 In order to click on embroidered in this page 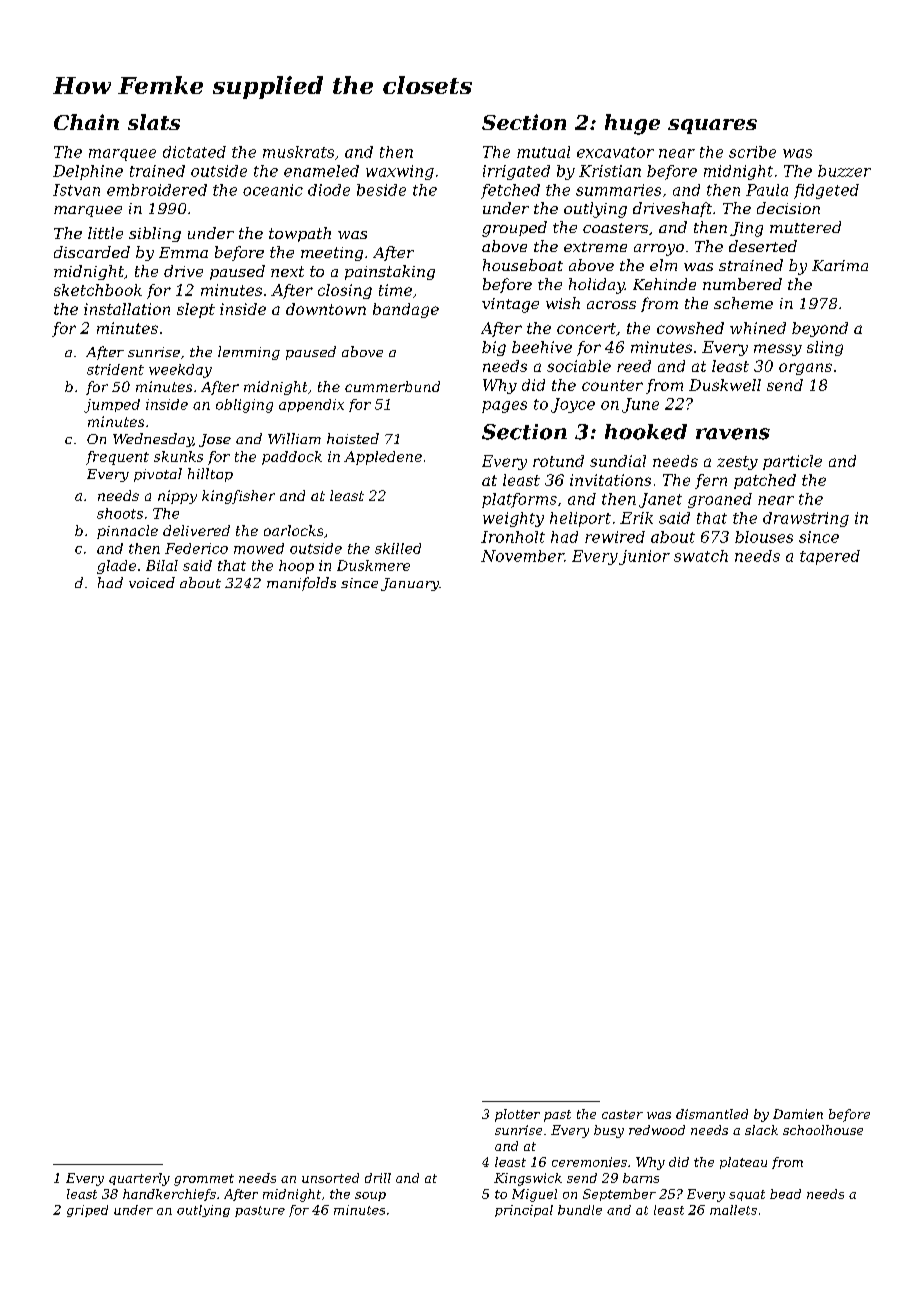, I will do `click(157, 190)`.
